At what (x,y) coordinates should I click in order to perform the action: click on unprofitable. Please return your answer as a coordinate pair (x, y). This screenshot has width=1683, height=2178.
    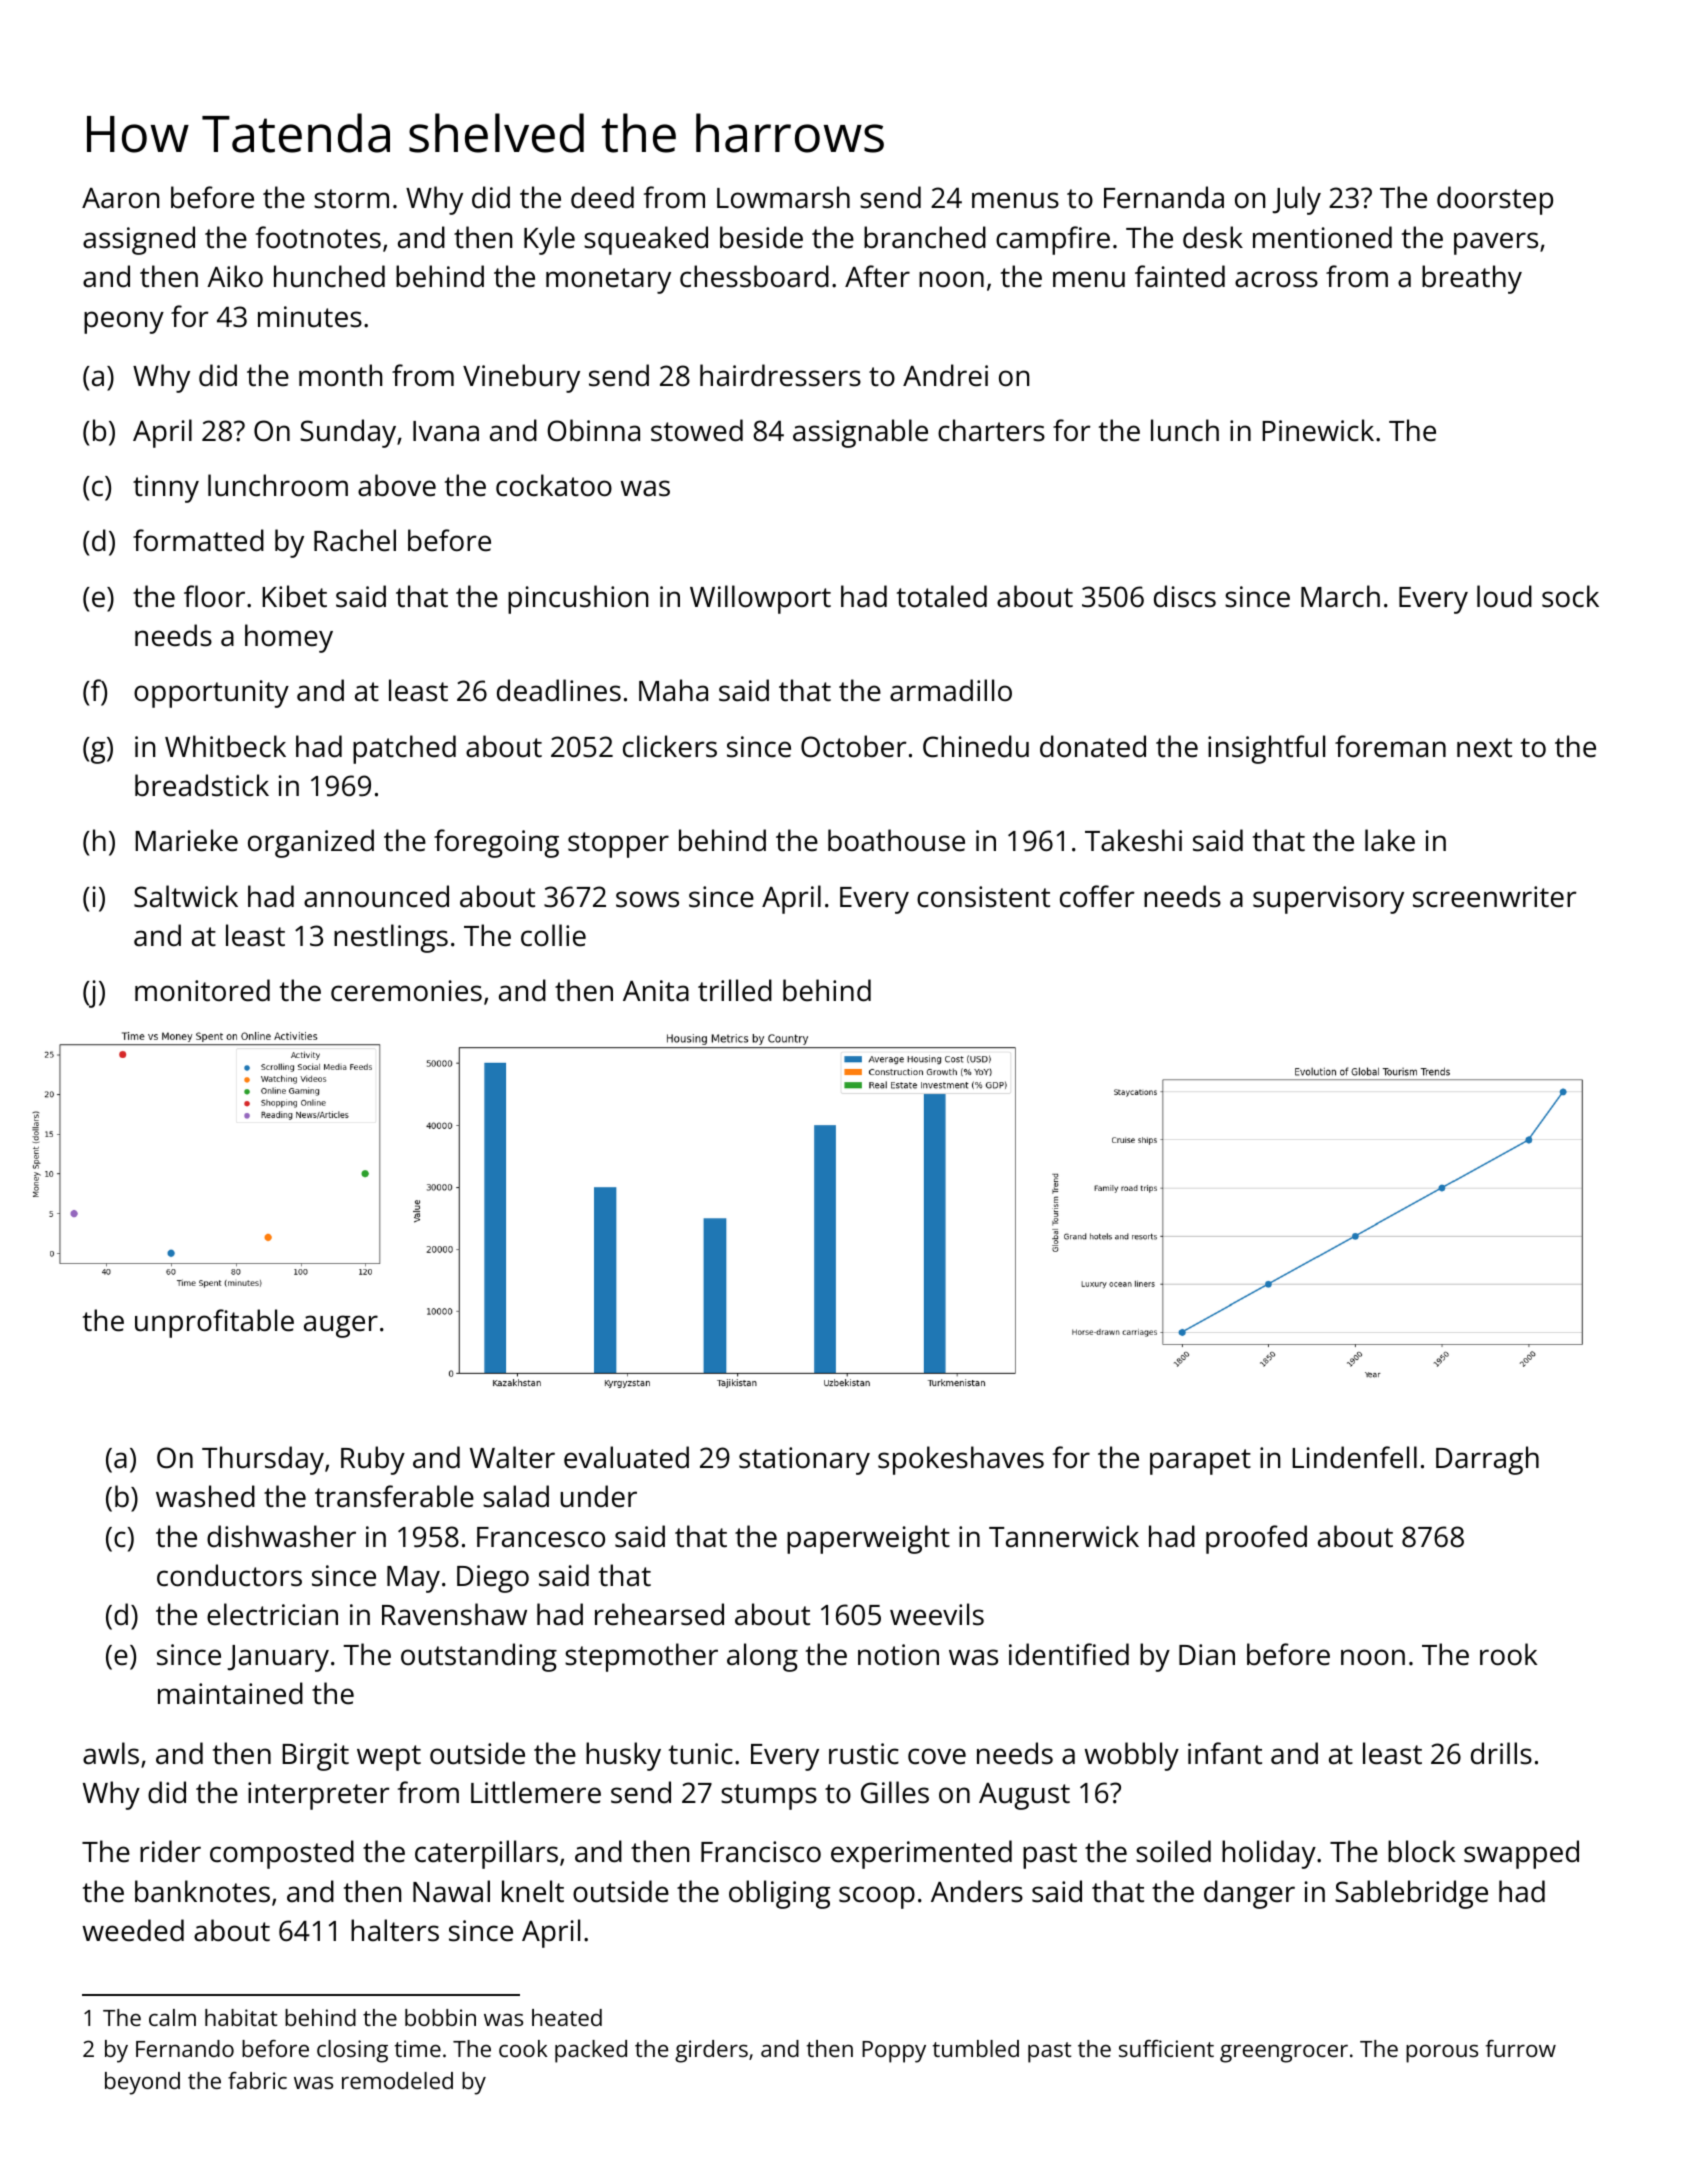
    Looking at the image, I should click on (214, 1323).
